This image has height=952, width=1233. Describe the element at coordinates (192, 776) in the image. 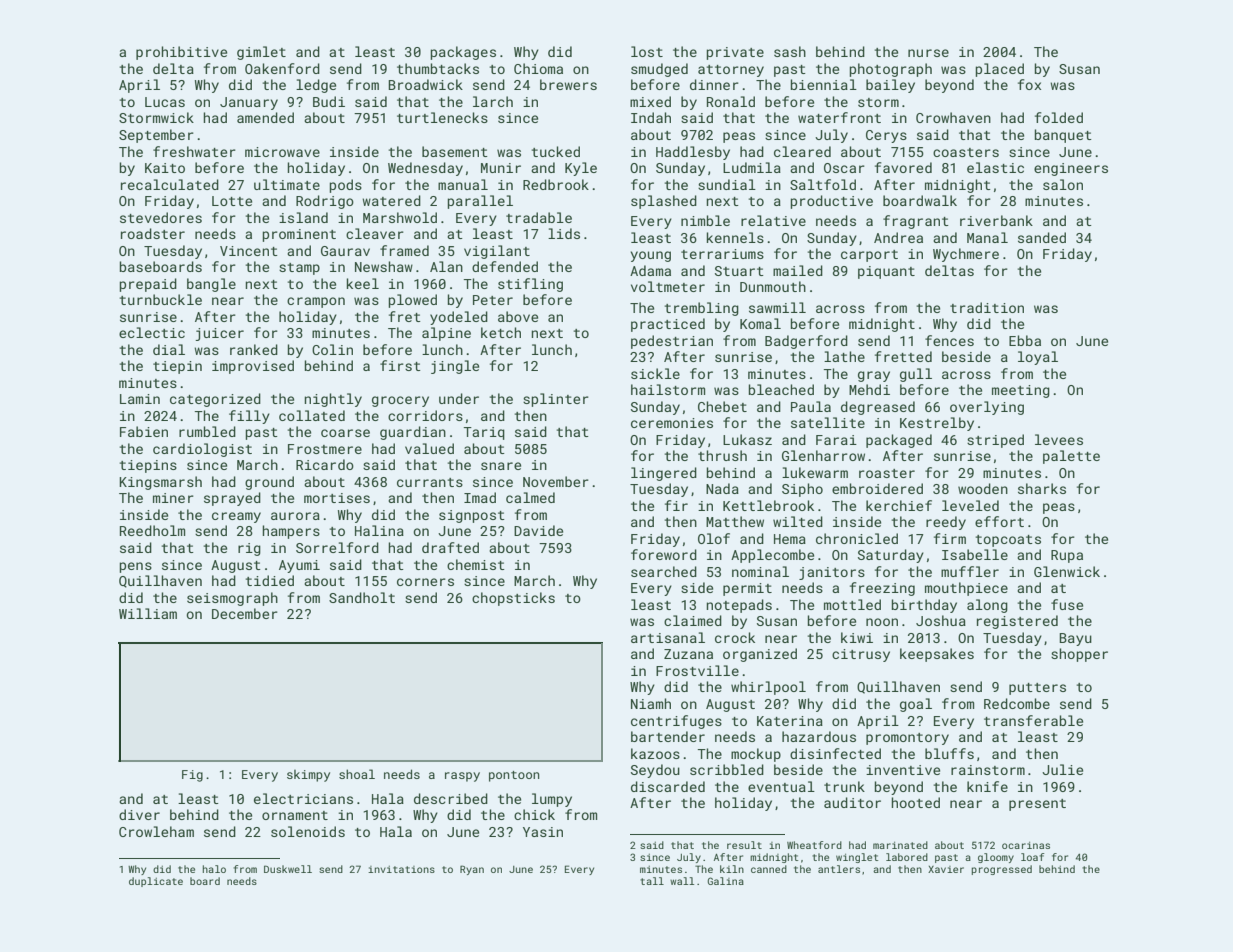

I see `Fig` at that location.
